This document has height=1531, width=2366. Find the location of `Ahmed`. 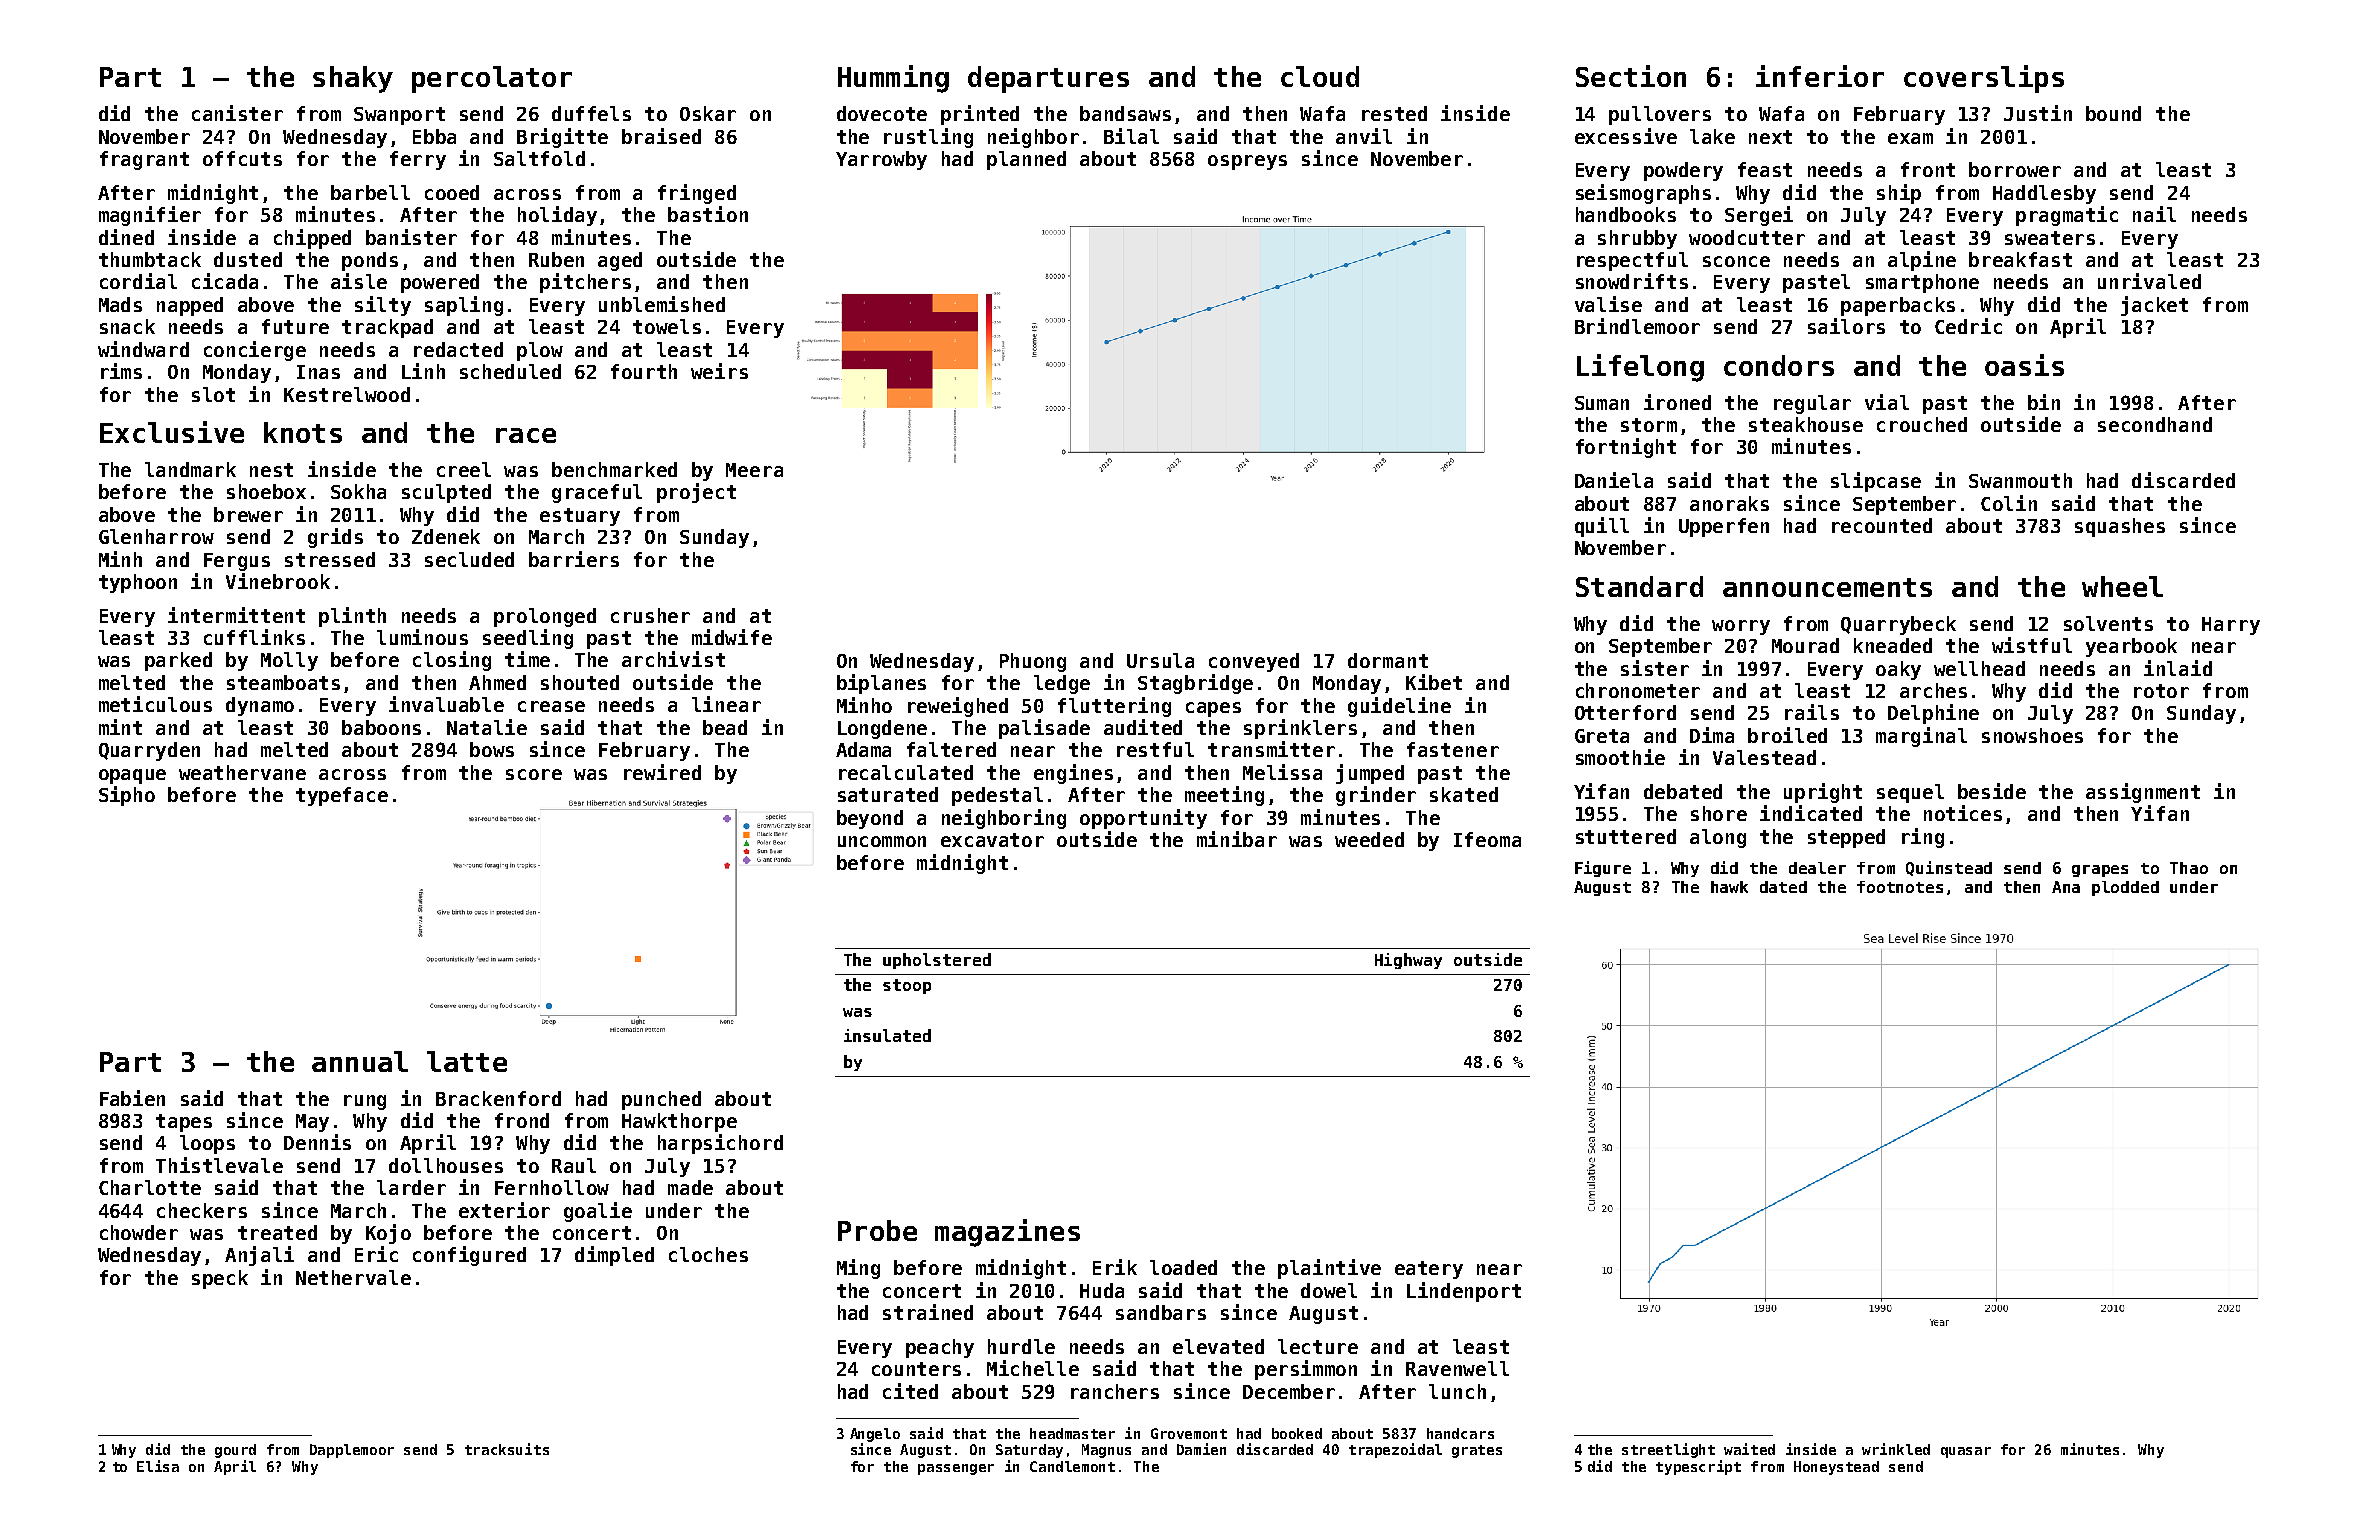

Ahmed is located at coordinates (497, 682).
